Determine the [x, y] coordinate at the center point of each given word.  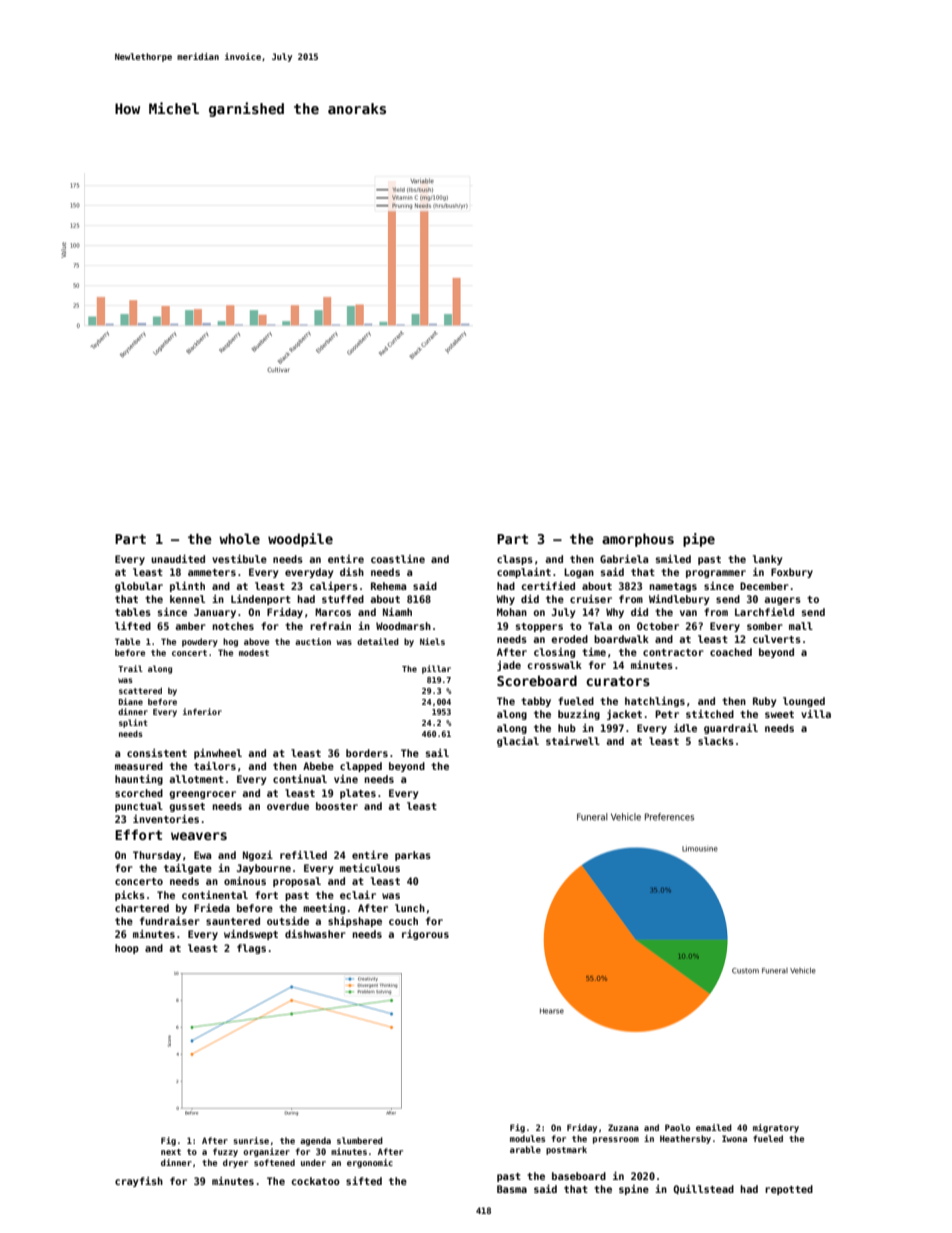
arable [525, 1149]
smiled [673, 559]
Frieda [212, 908]
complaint [524, 573]
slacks [716, 741]
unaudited [178, 559]
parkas [413, 856]
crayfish [139, 1182]
